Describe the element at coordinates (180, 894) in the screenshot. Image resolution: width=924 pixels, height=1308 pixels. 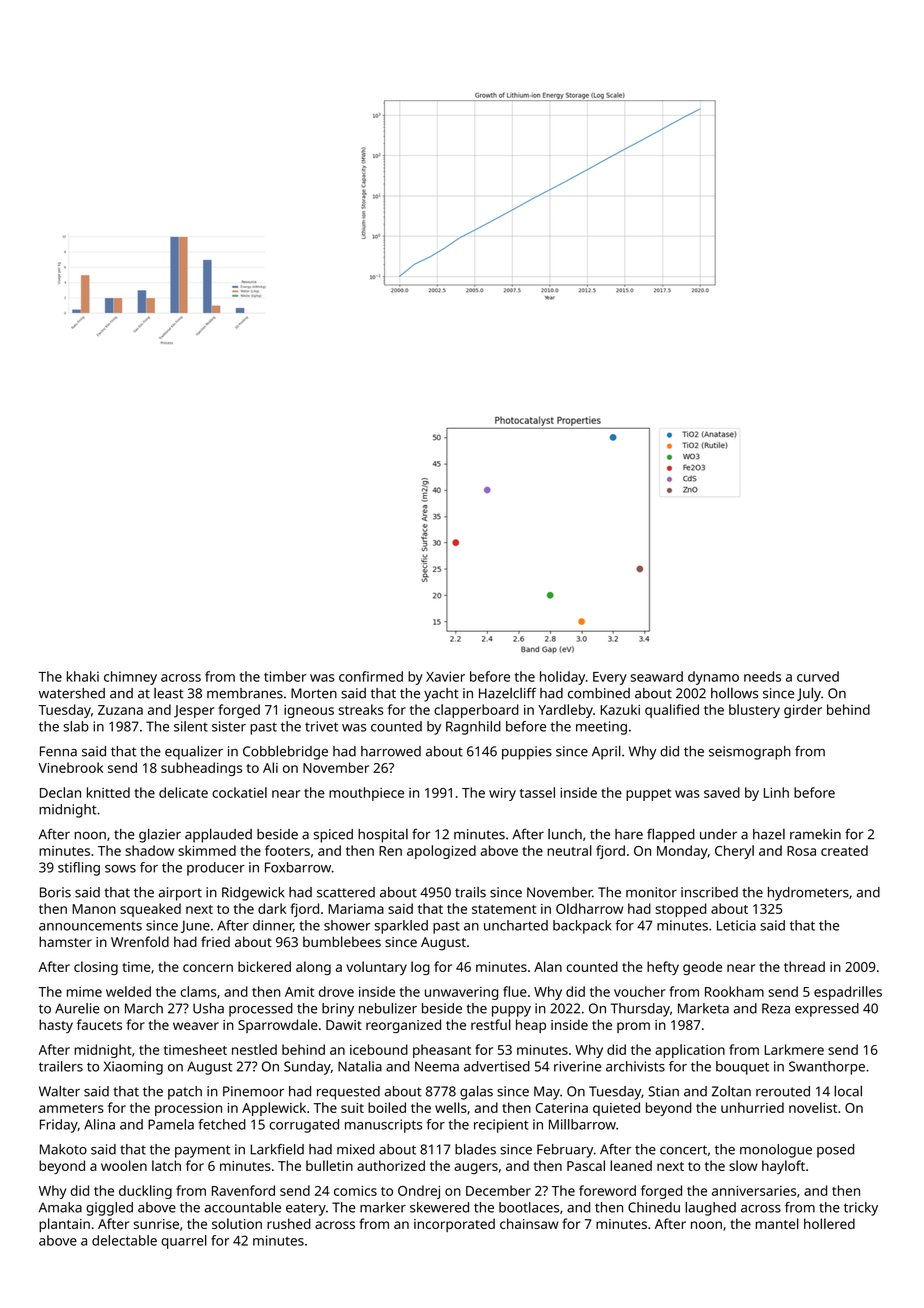
I see `airport` at that location.
